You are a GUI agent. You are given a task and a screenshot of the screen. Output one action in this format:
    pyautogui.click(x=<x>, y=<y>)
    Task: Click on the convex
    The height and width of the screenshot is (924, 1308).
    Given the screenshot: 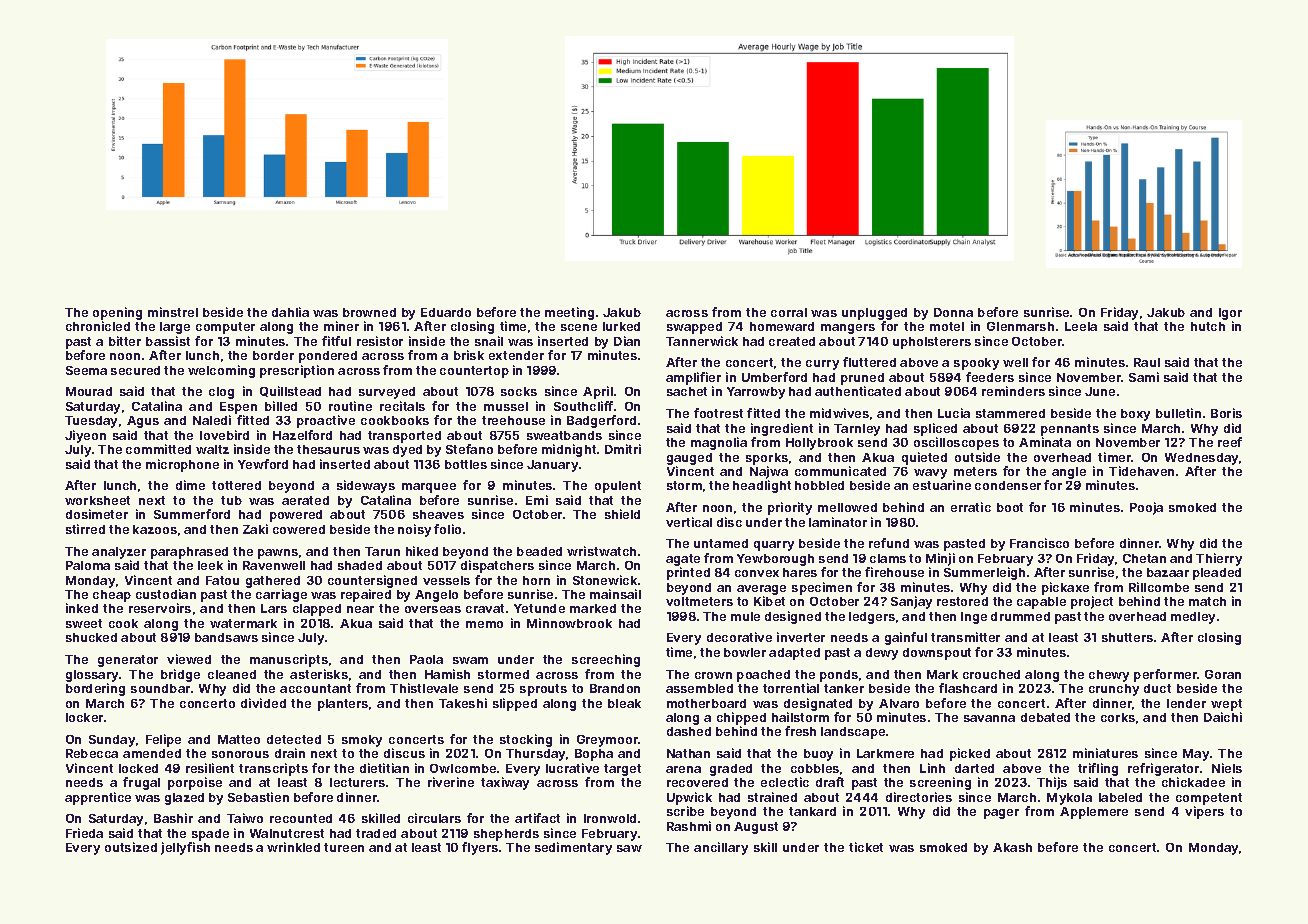 What is the action you would take?
    pyautogui.click(x=757, y=573)
